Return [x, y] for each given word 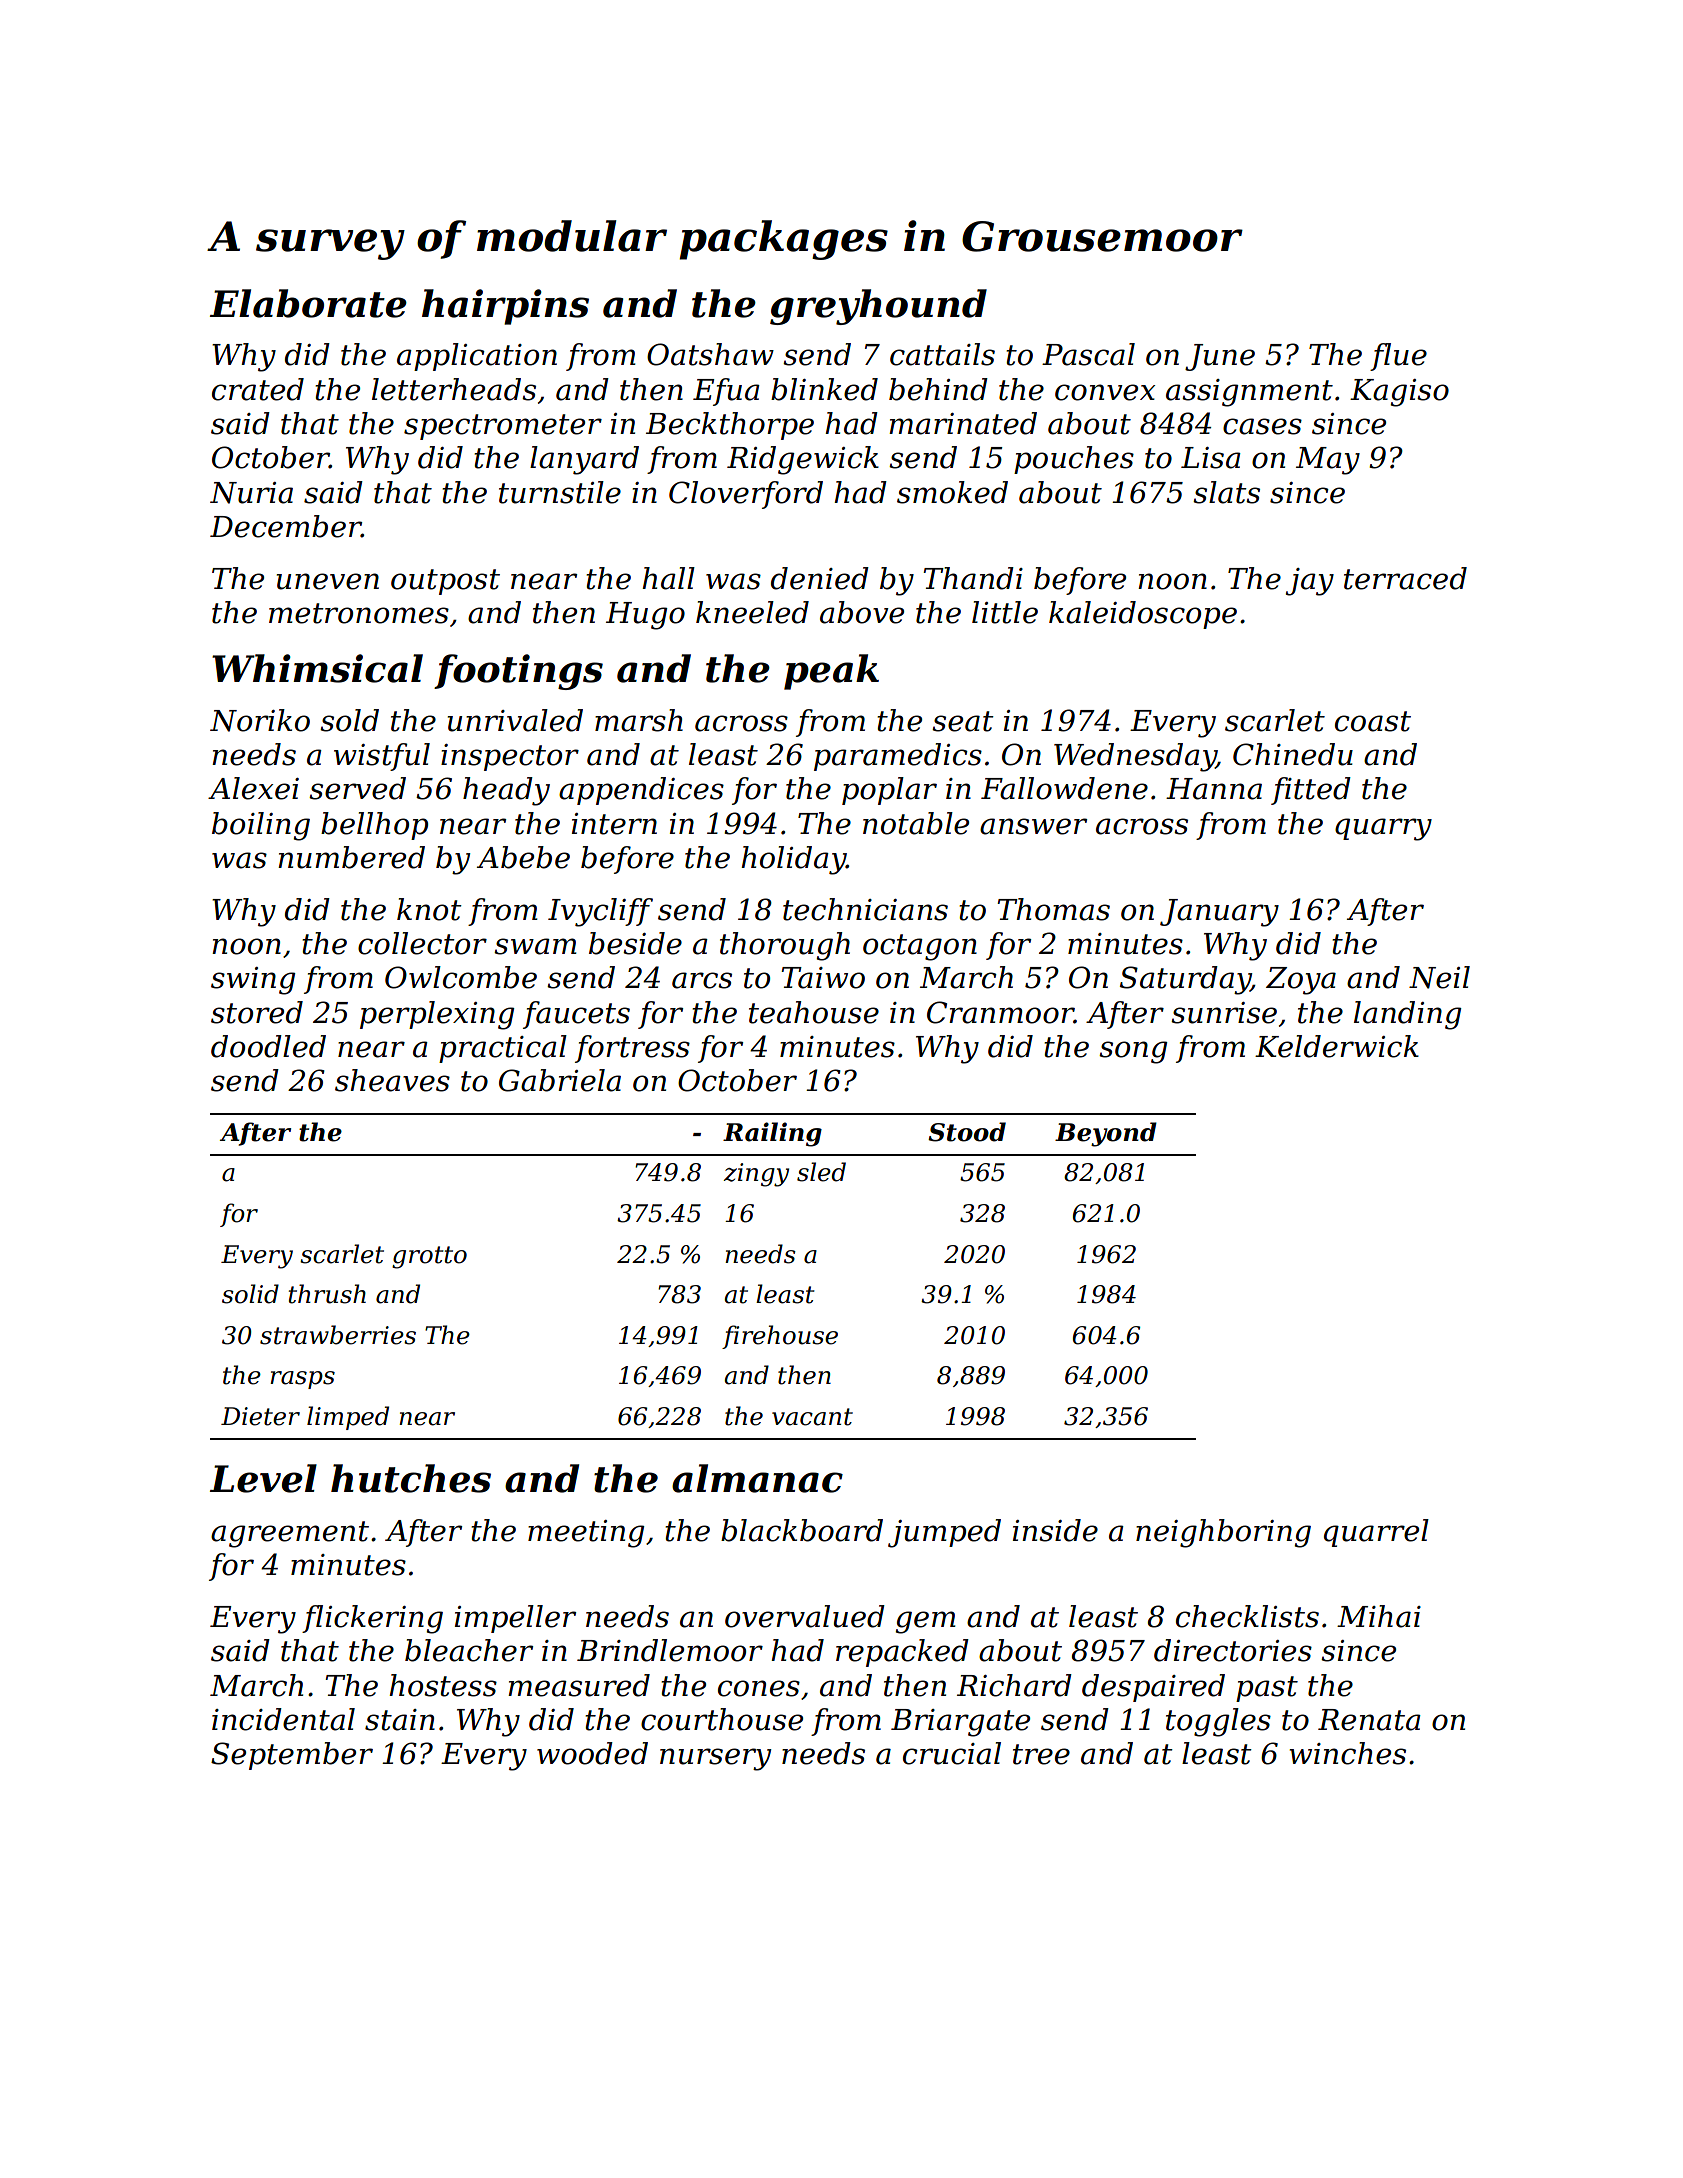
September [292, 1756]
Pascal [1088, 354]
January [1219, 913]
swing [253, 981]
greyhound [878, 307]
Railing [772, 1134]
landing [1407, 1015]
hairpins [505, 307]
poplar [889, 791]
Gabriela [560, 1080]
